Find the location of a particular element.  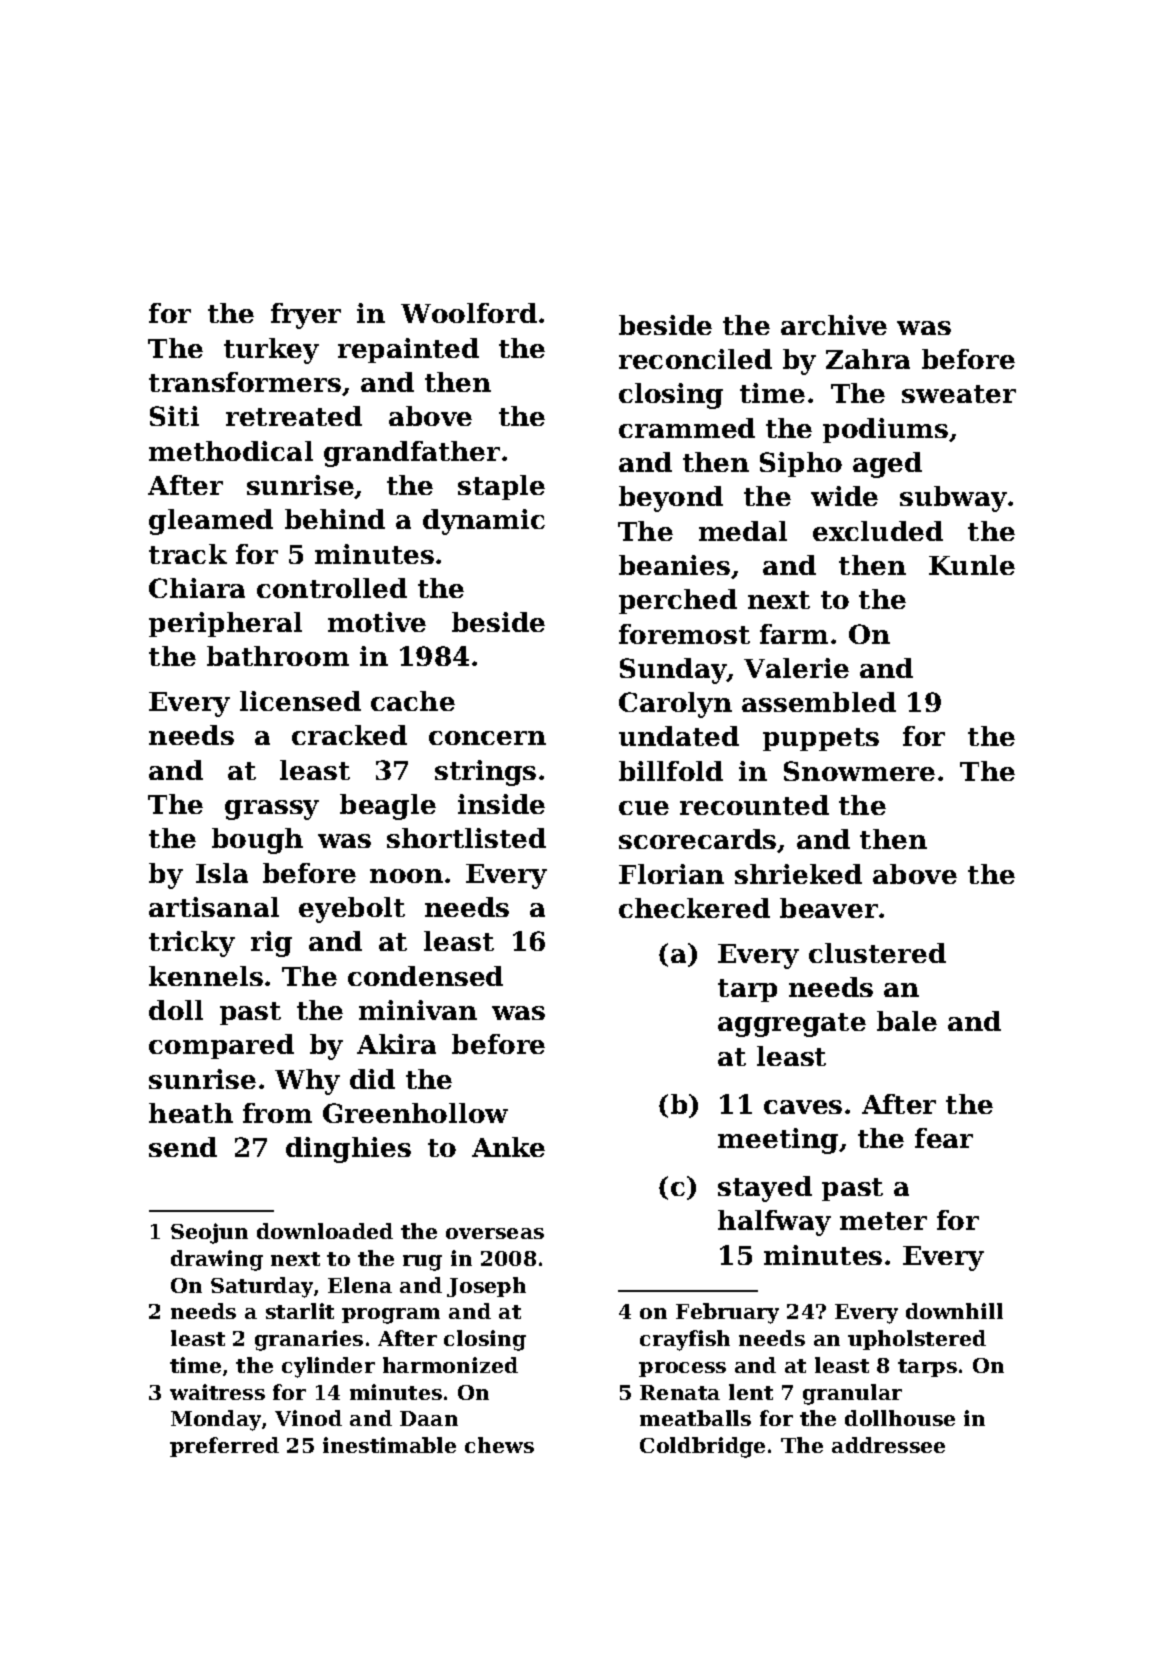

behind is located at coordinates (335, 519).
